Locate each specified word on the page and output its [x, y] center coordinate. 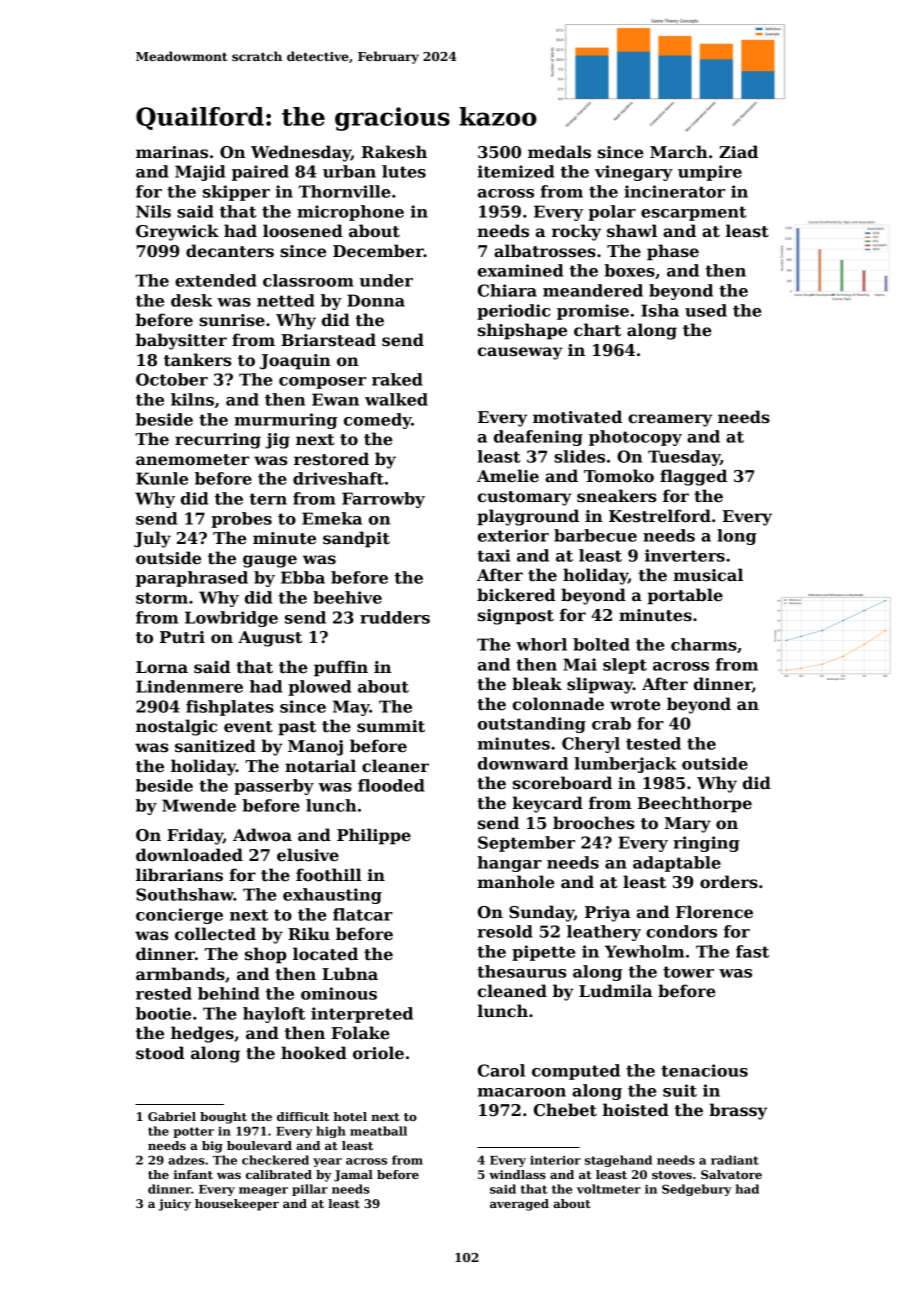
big [212, 1147]
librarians [179, 875]
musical [708, 575]
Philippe [374, 836]
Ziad [738, 152]
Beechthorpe [694, 804]
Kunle [162, 478]
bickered [516, 595]
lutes [404, 171]
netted [286, 300]
